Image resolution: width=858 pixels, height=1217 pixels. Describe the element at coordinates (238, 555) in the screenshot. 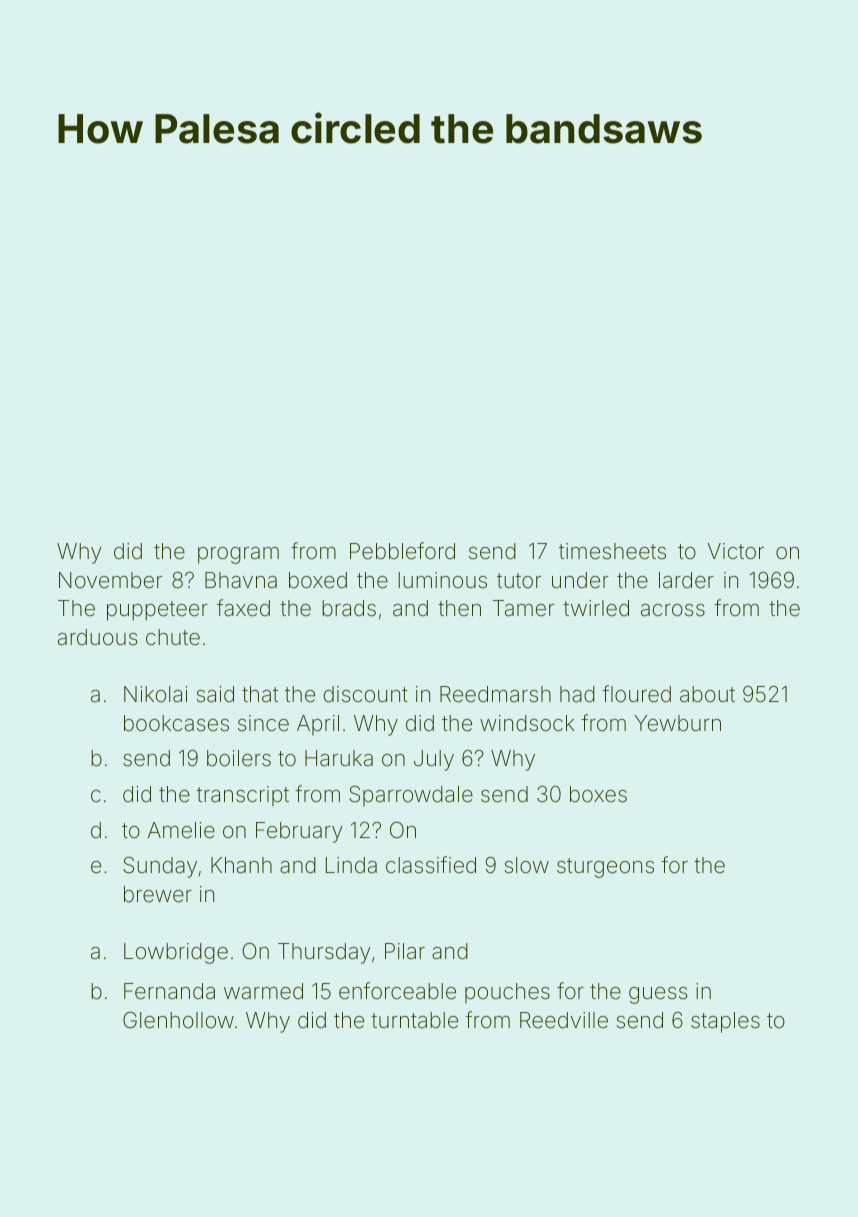

I see `program` at that location.
